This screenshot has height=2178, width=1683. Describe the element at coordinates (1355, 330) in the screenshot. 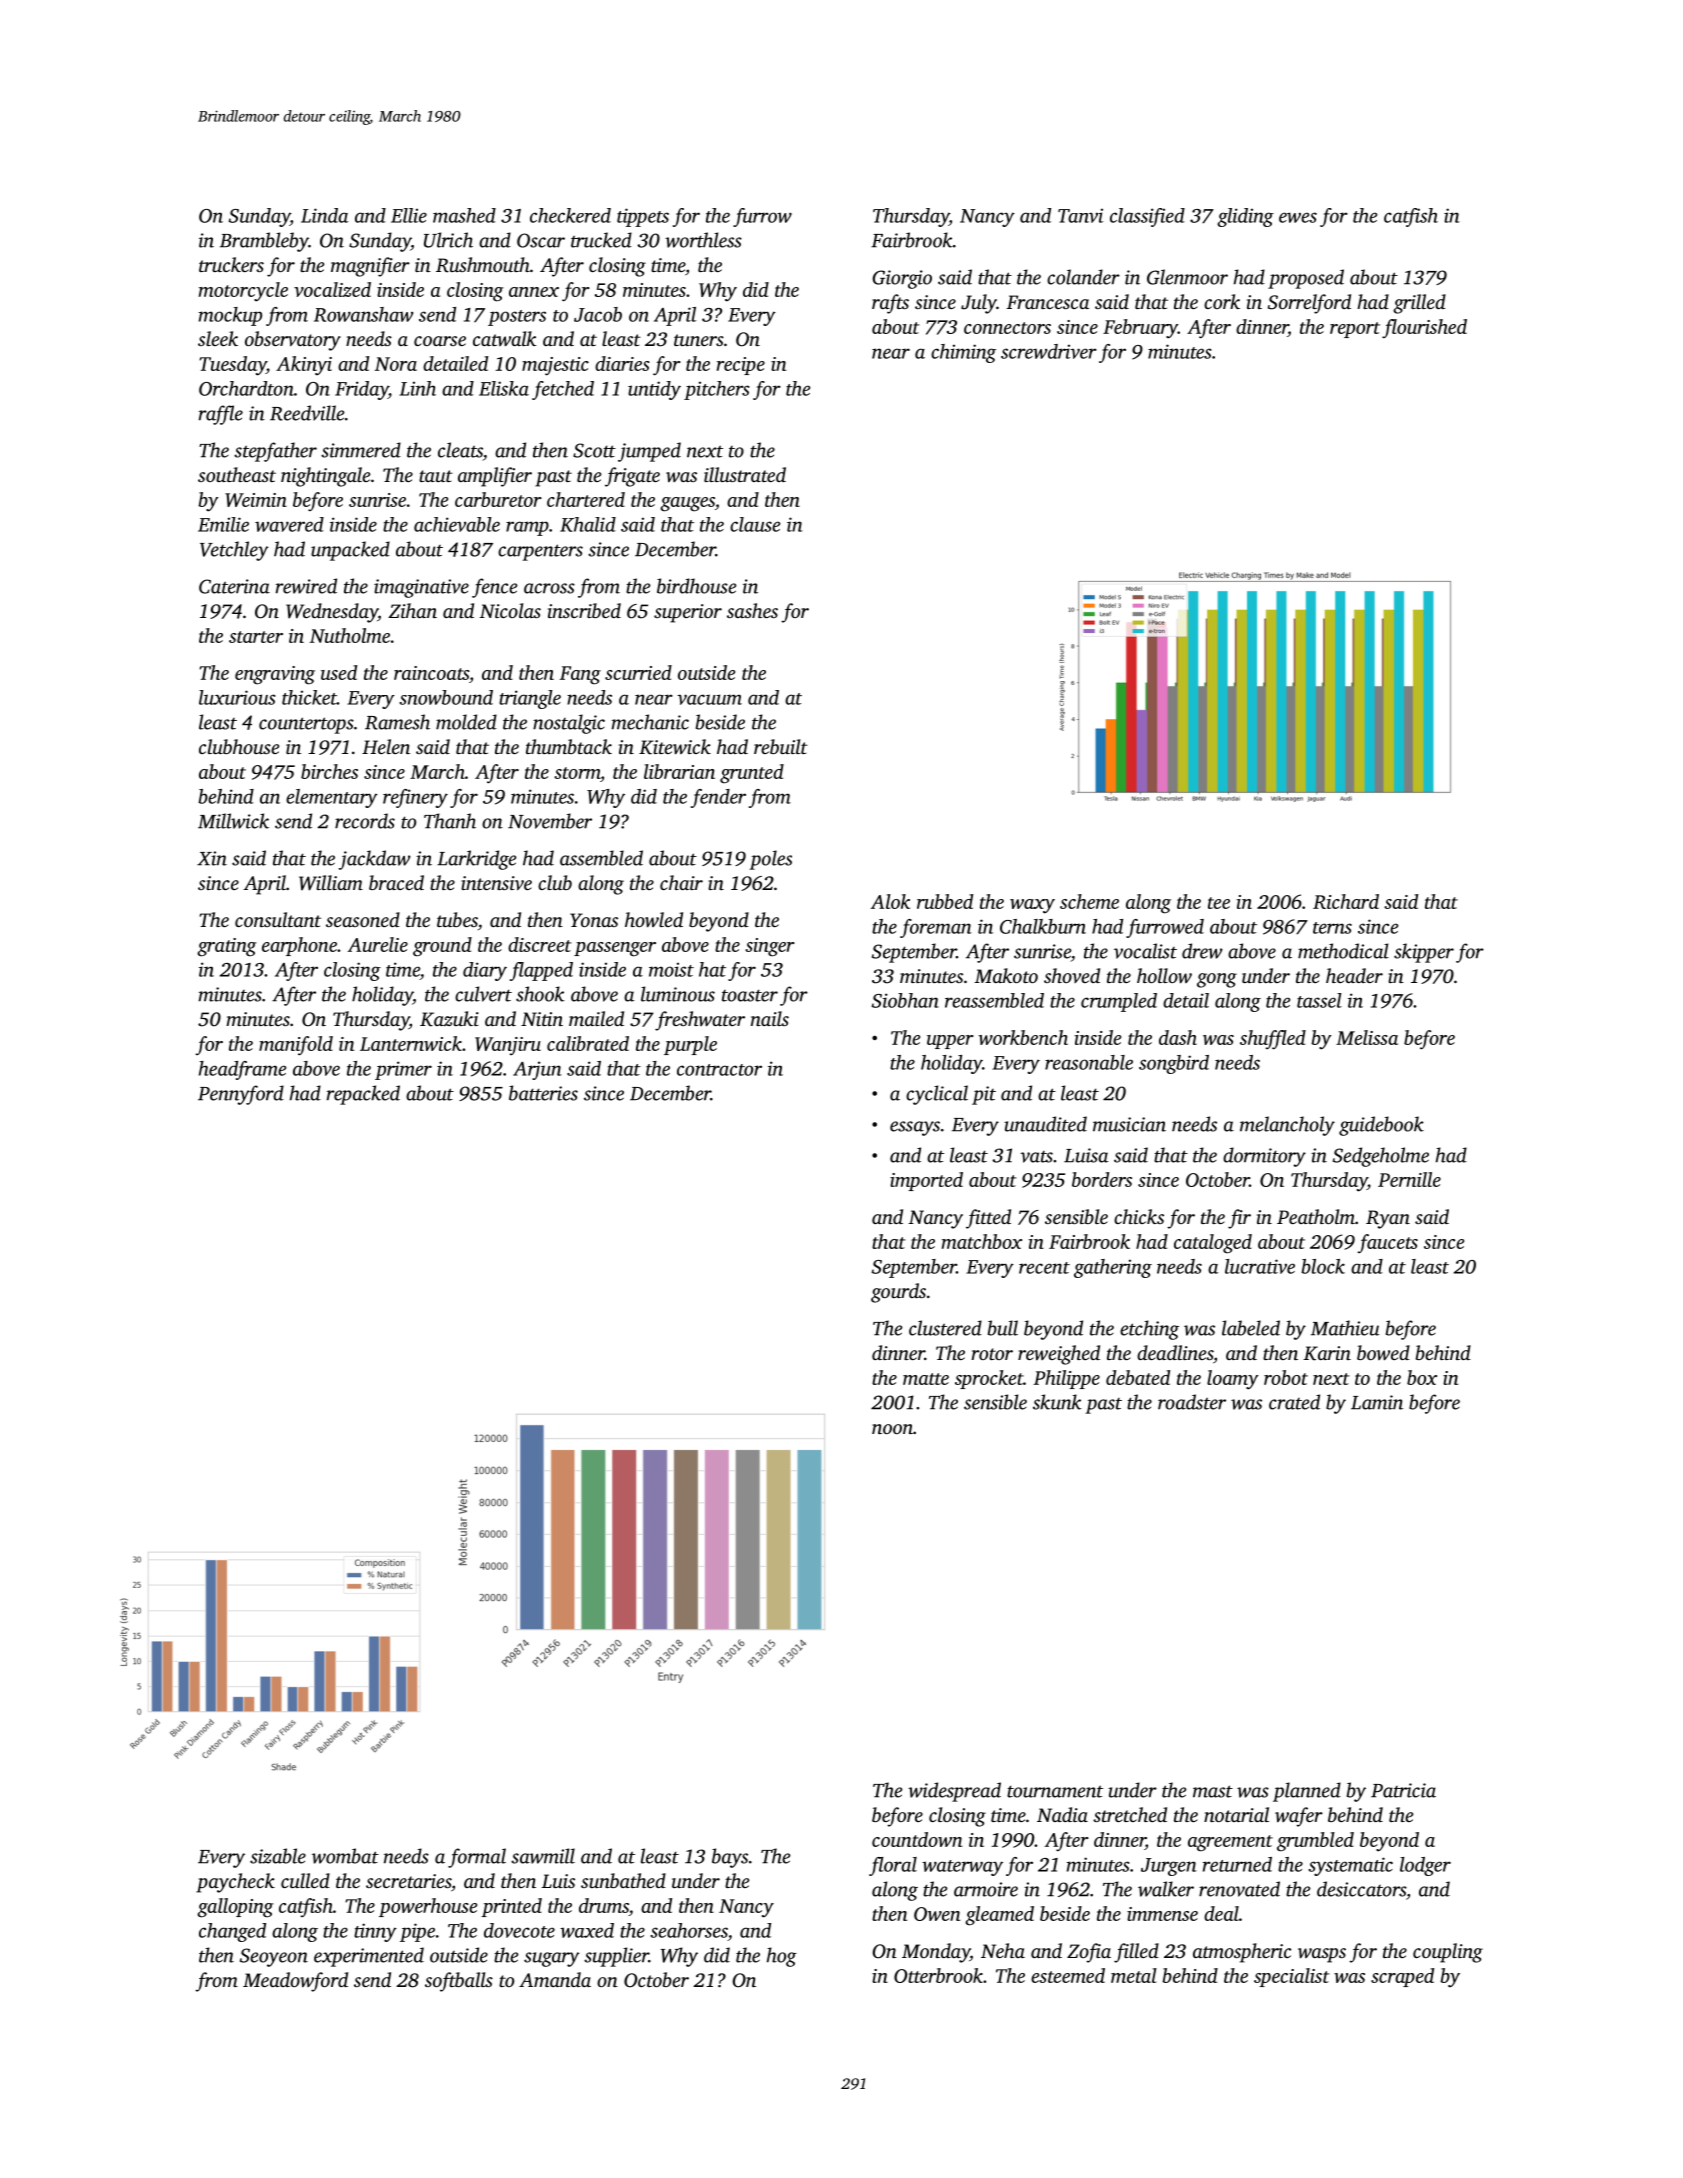

I see `report` at that location.
